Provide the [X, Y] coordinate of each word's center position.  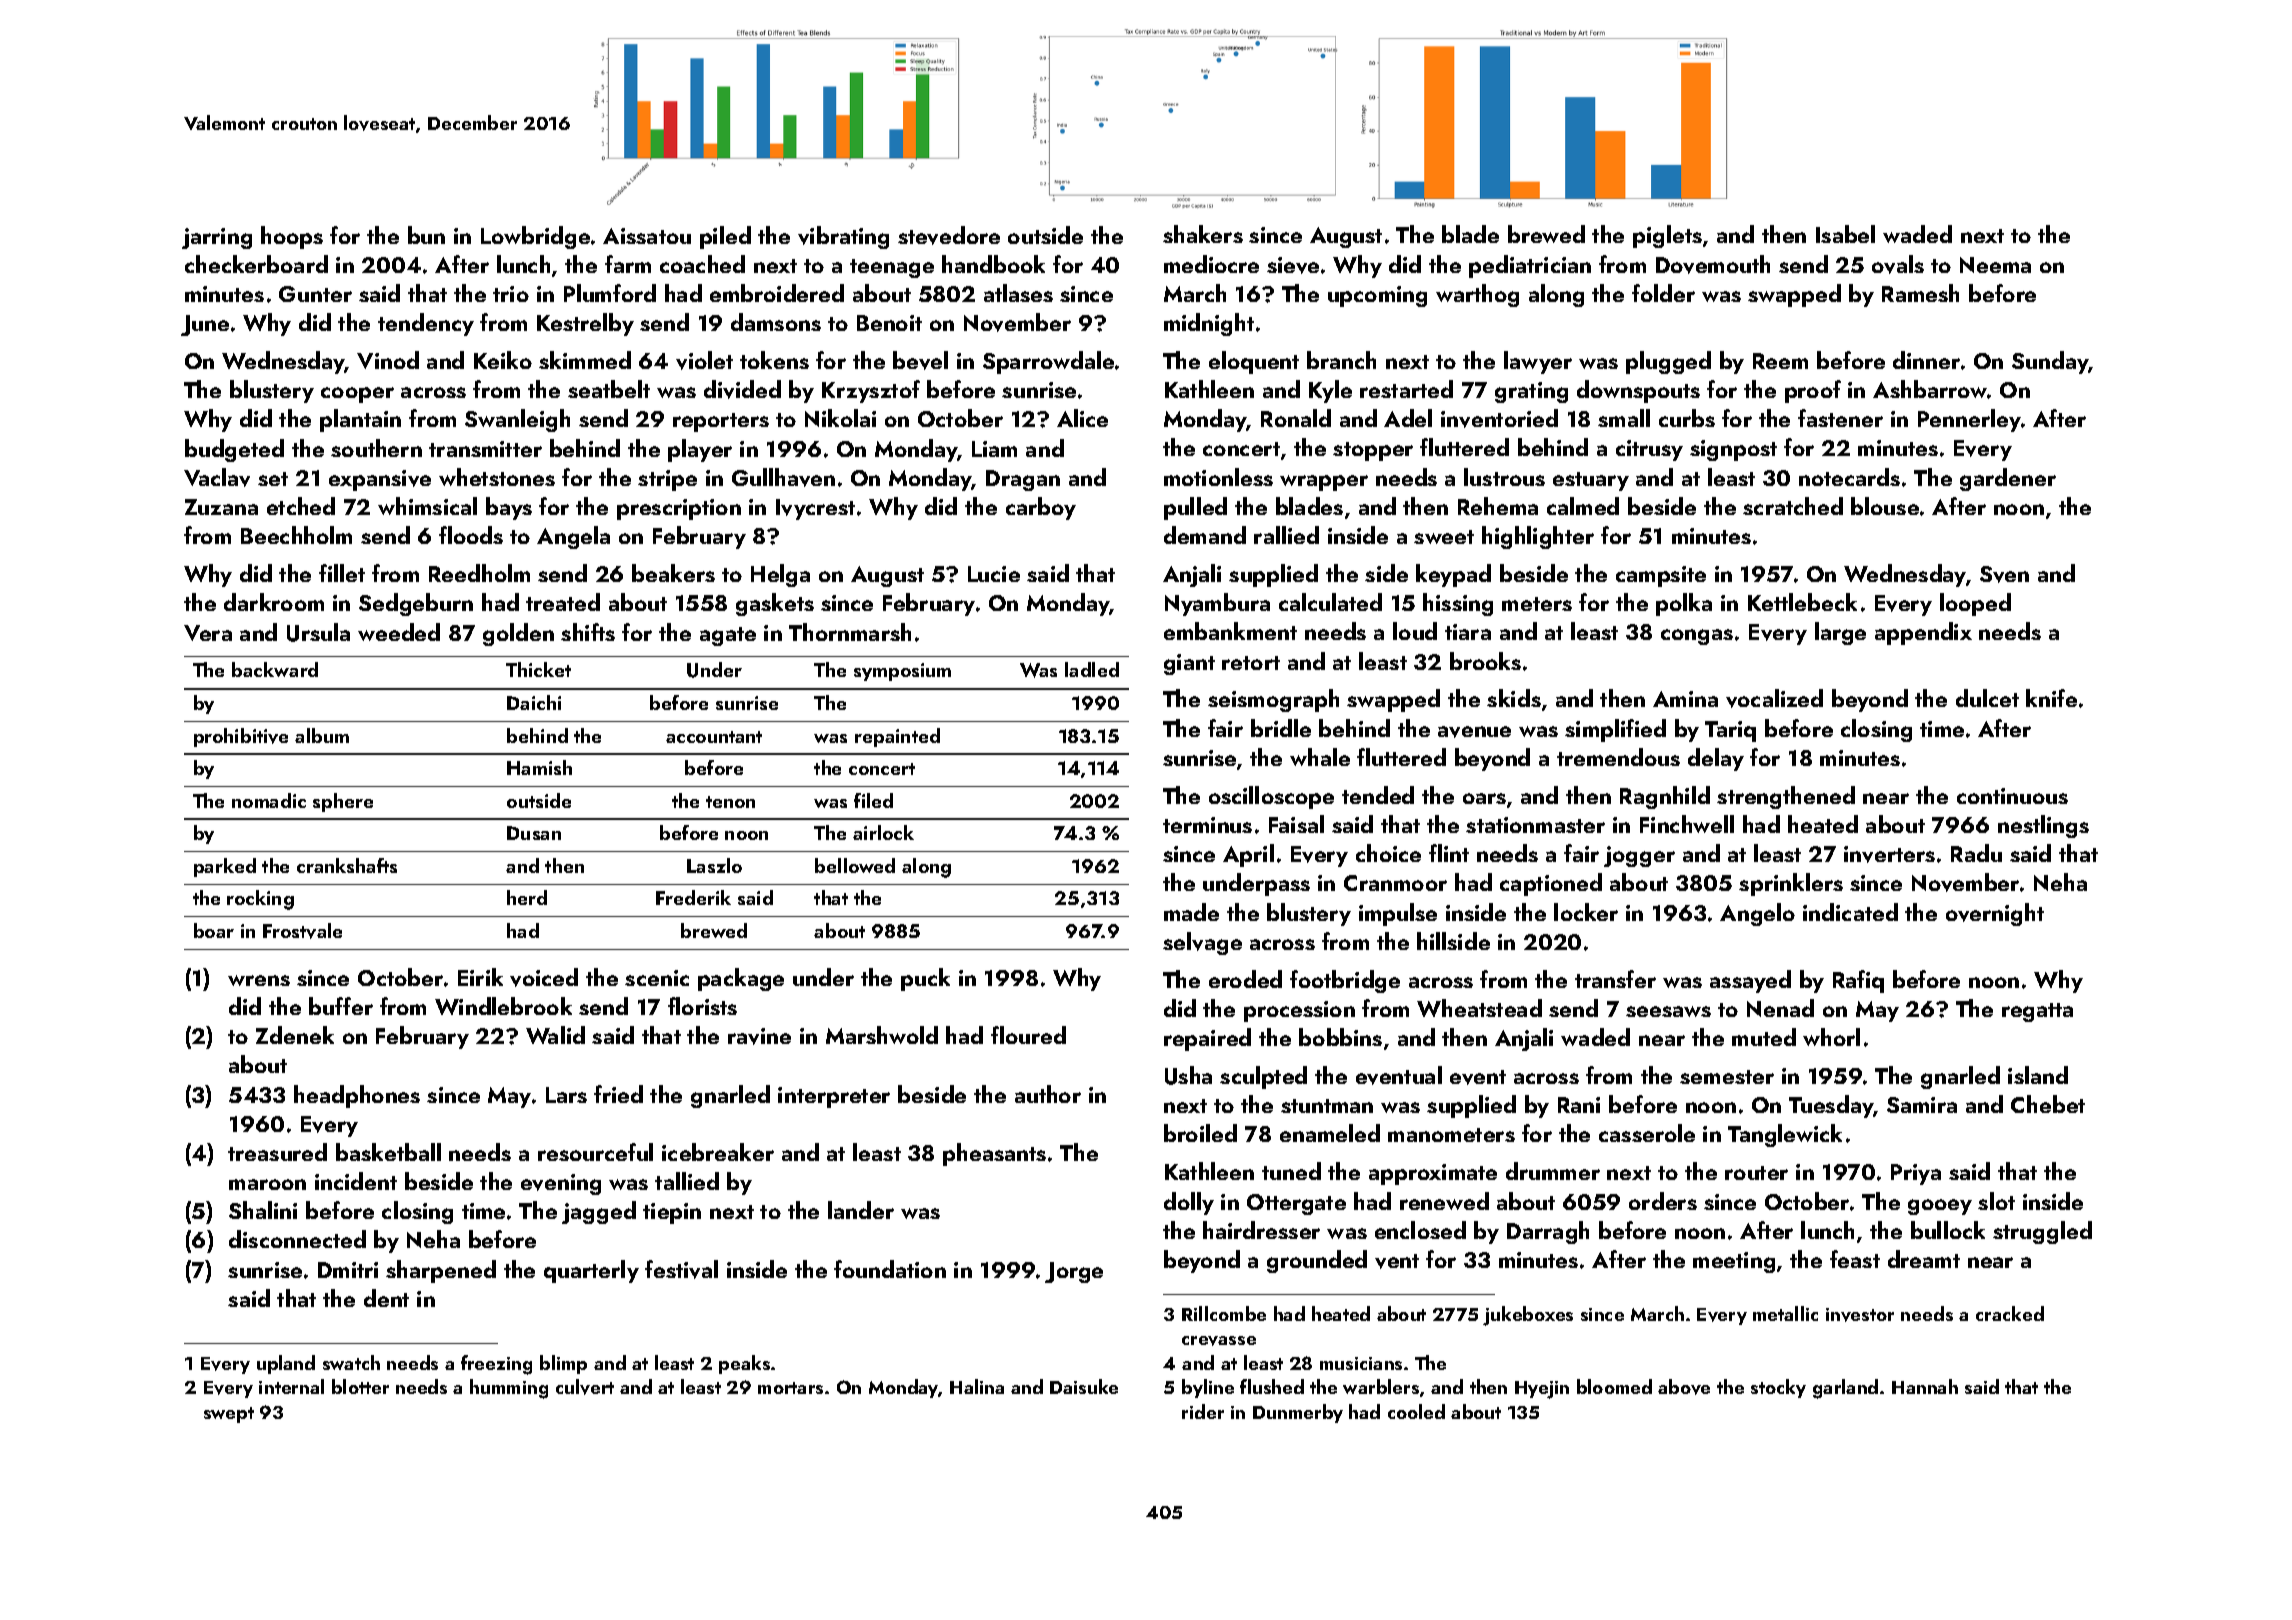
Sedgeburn [416, 604]
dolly [1189, 1203]
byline [1208, 1388]
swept [229, 1415]
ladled [1092, 669]
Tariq [1730, 731]
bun [426, 235]
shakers [1203, 234]
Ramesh [1920, 293]
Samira [1922, 1105]
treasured [277, 1152]
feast [1855, 1259]
